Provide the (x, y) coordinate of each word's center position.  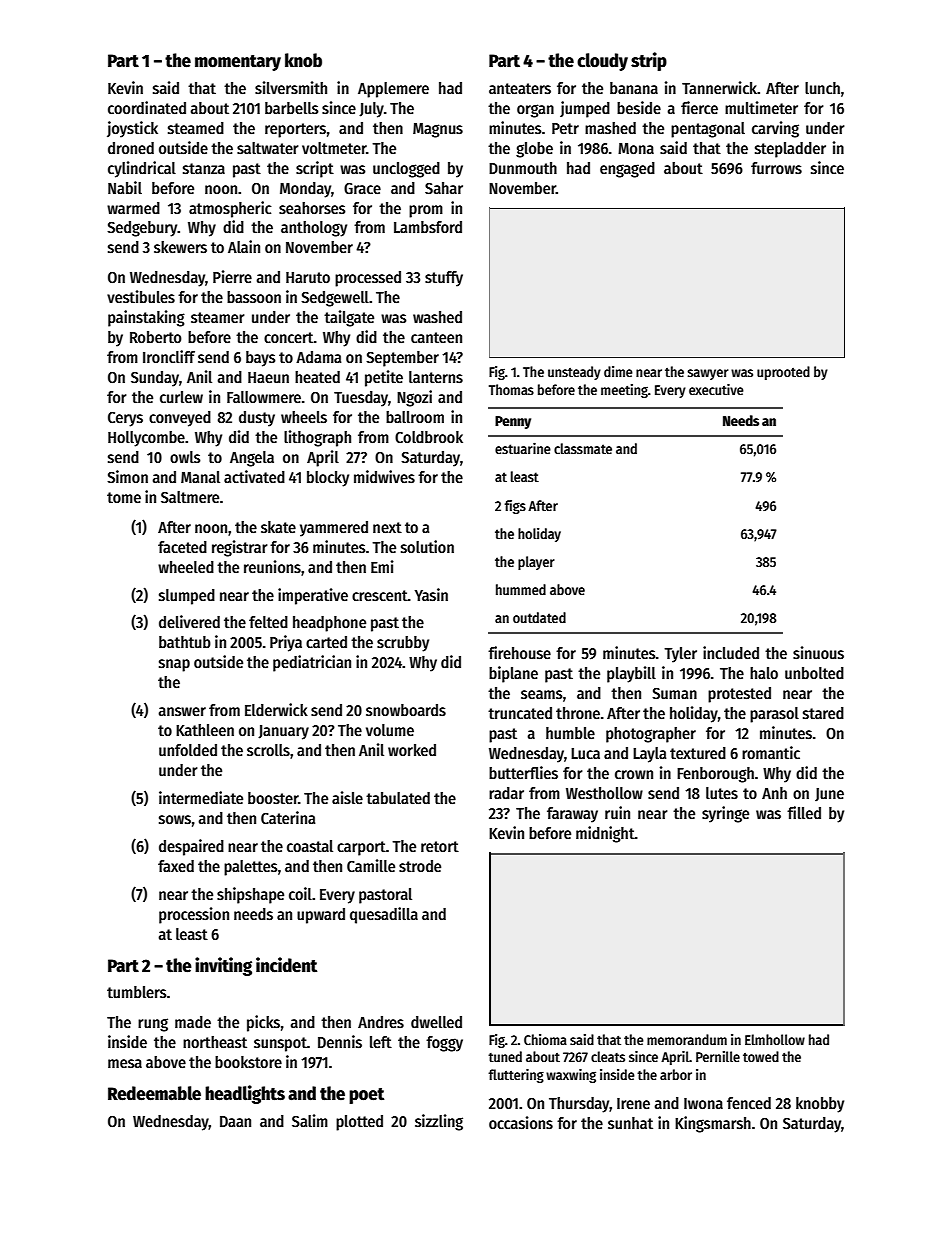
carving (775, 129)
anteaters (520, 89)
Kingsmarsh (713, 1124)
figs (515, 507)
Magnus (438, 130)
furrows (776, 168)
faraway (572, 815)
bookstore (248, 1062)
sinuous (818, 653)
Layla (650, 755)
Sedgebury (142, 229)
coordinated (147, 108)
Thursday (579, 1105)
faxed (176, 866)
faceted (182, 547)
